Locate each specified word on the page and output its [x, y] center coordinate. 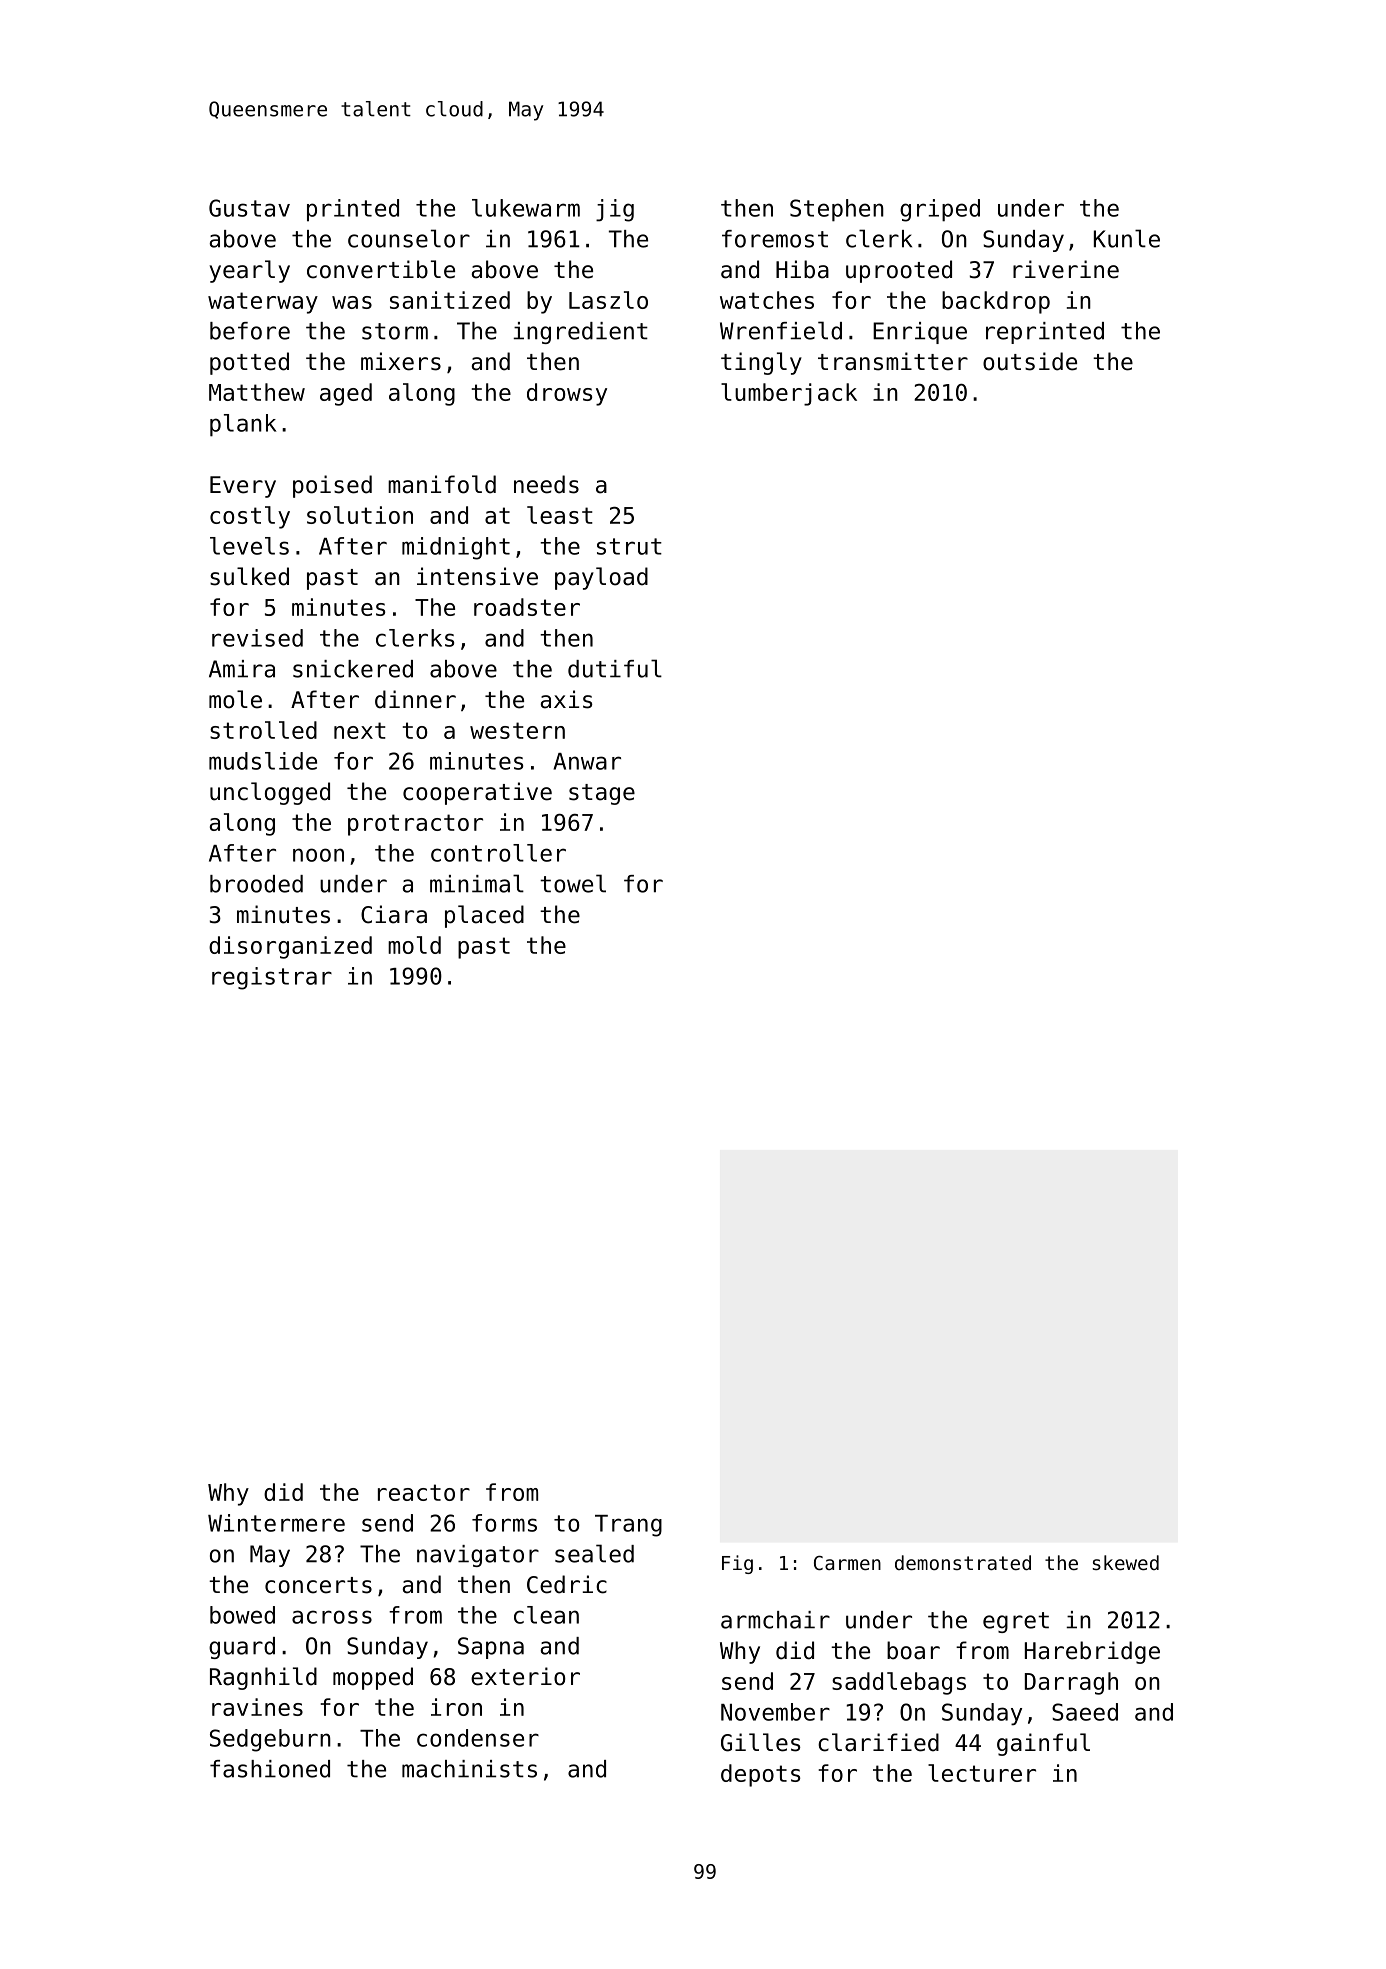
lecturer [982, 1773]
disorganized [290, 947]
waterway [263, 303]
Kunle [1127, 238]
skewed [1125, 1562]
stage [602, 794]
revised [257, 638]
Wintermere [276, 1523]
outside [1030, 361]
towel [573, 883]
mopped [373, 1678]
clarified [878, 1742]
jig [615, 210]
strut [629, 546]
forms [504, 1523]
